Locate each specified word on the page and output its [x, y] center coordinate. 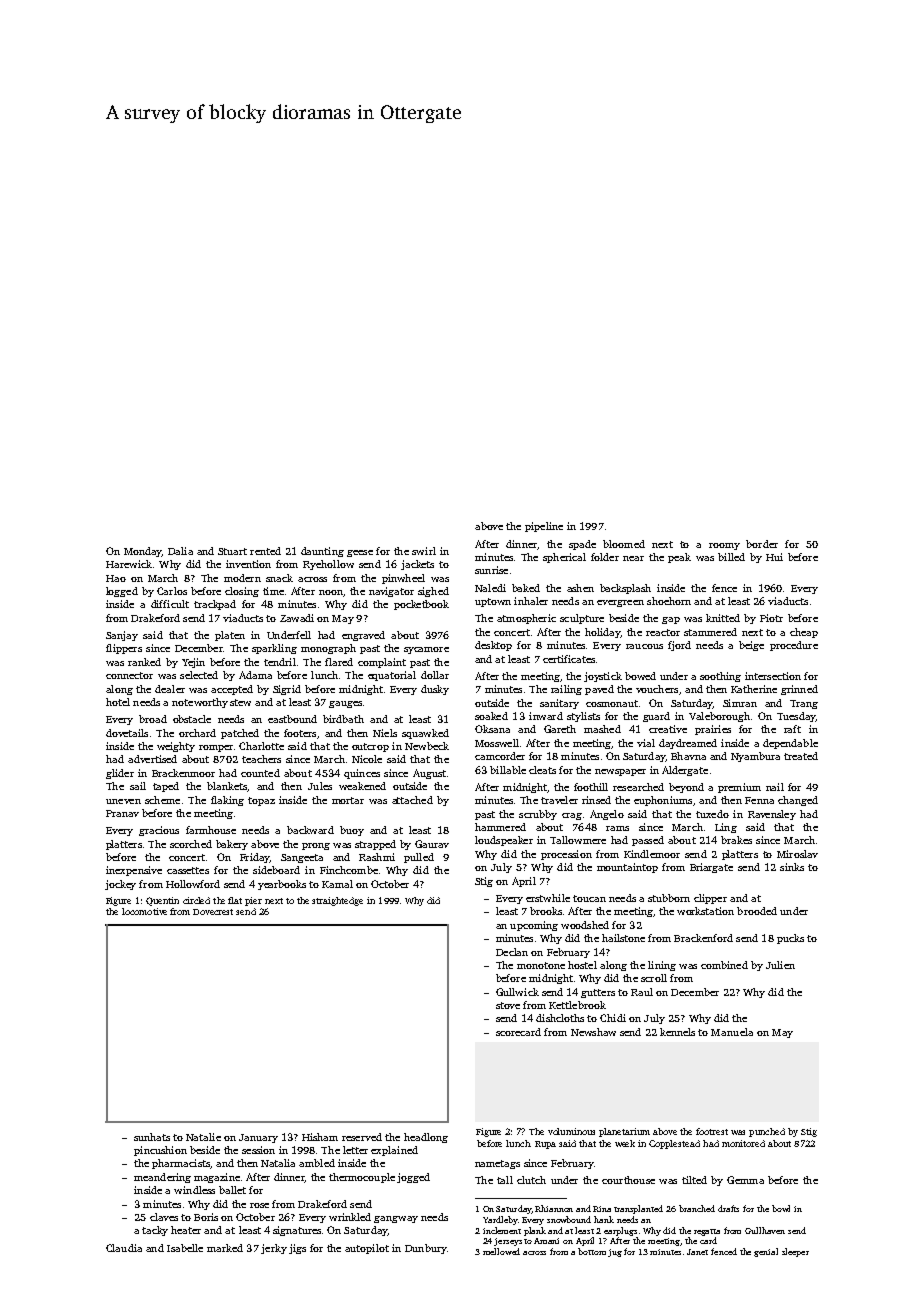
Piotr [771, 618]
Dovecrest [213, 912]
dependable [790, 744]
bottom [592, 1251]
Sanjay [122, 636]
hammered [500, 827]
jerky [274, 1249]
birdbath [343, 719]
